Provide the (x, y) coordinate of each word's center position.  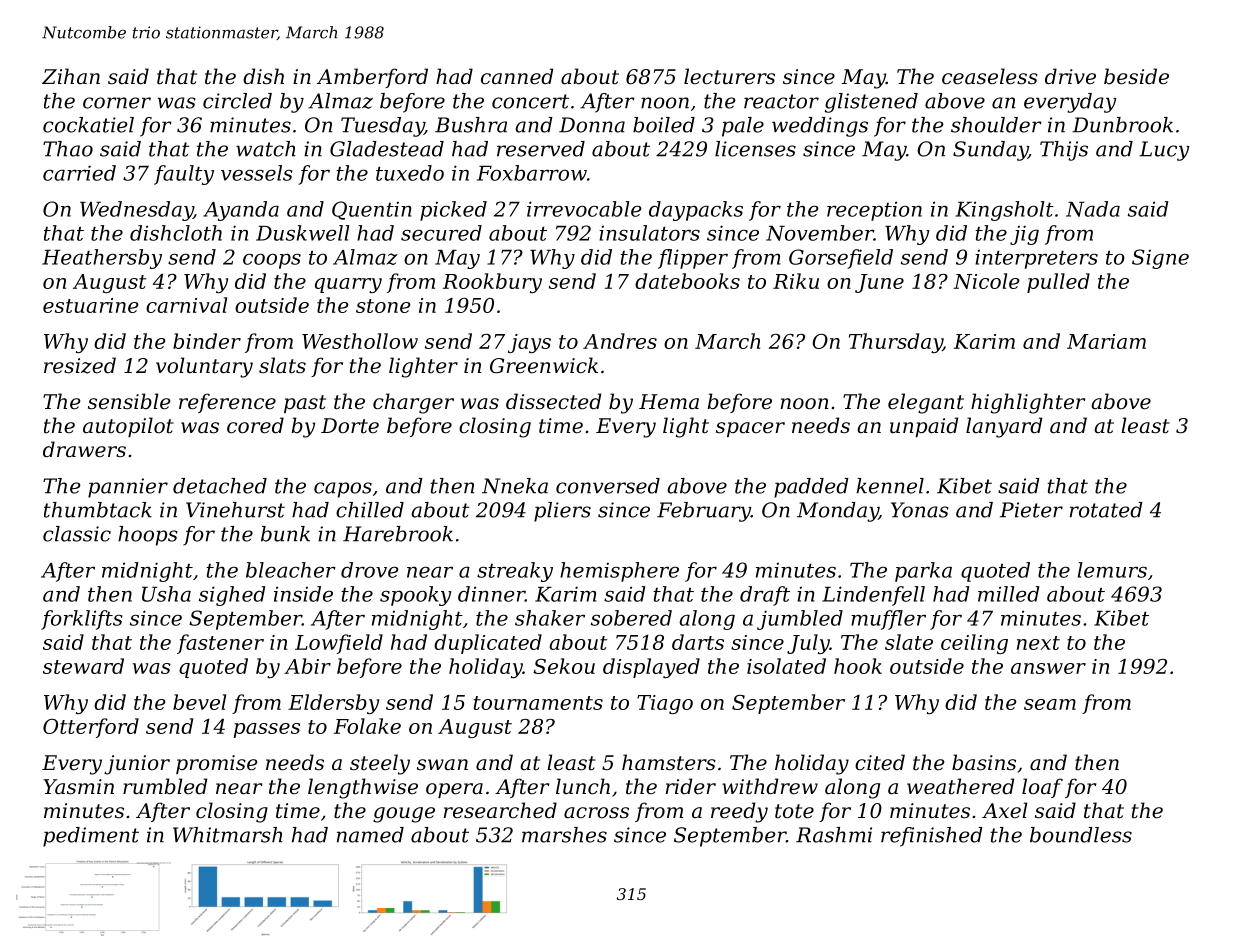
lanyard (1004, 427)
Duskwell (303, 233)
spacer (750, 429)
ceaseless (990, 76)
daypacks (696, 211)
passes (266, 730)
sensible (129, 401)
